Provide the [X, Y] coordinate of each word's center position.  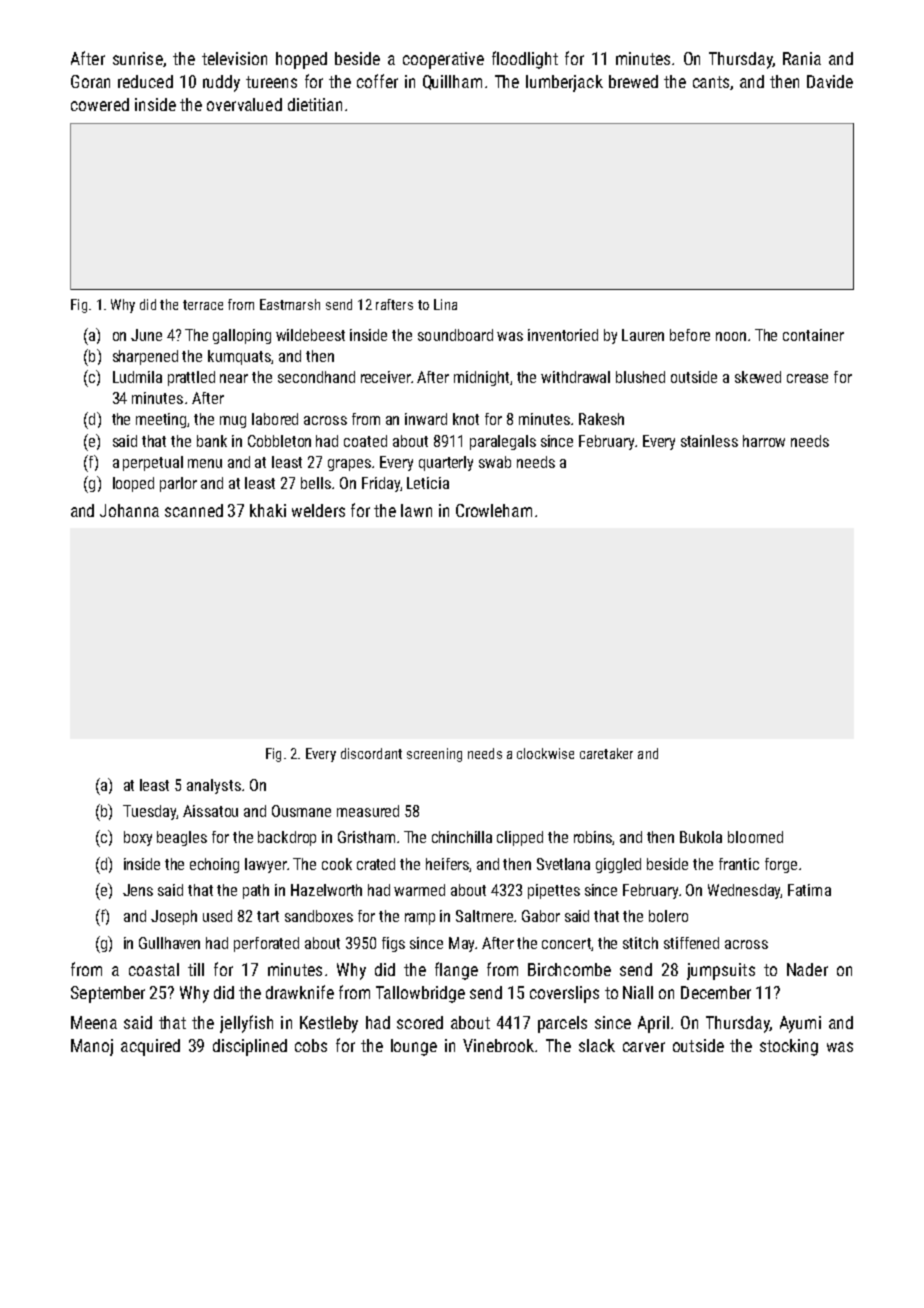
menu [205, 463]
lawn [416, 510]
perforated [266, 944]
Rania [802, 58]
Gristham [366, 837]
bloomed [755, 837]
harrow [764, 441]
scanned [194, 510]
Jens [138, 890]
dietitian [315, 104]
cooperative [443, 60]
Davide [830, 81]
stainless [709, 441]
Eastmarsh [290, 304]
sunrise [138, 58]
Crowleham [494, 510]
